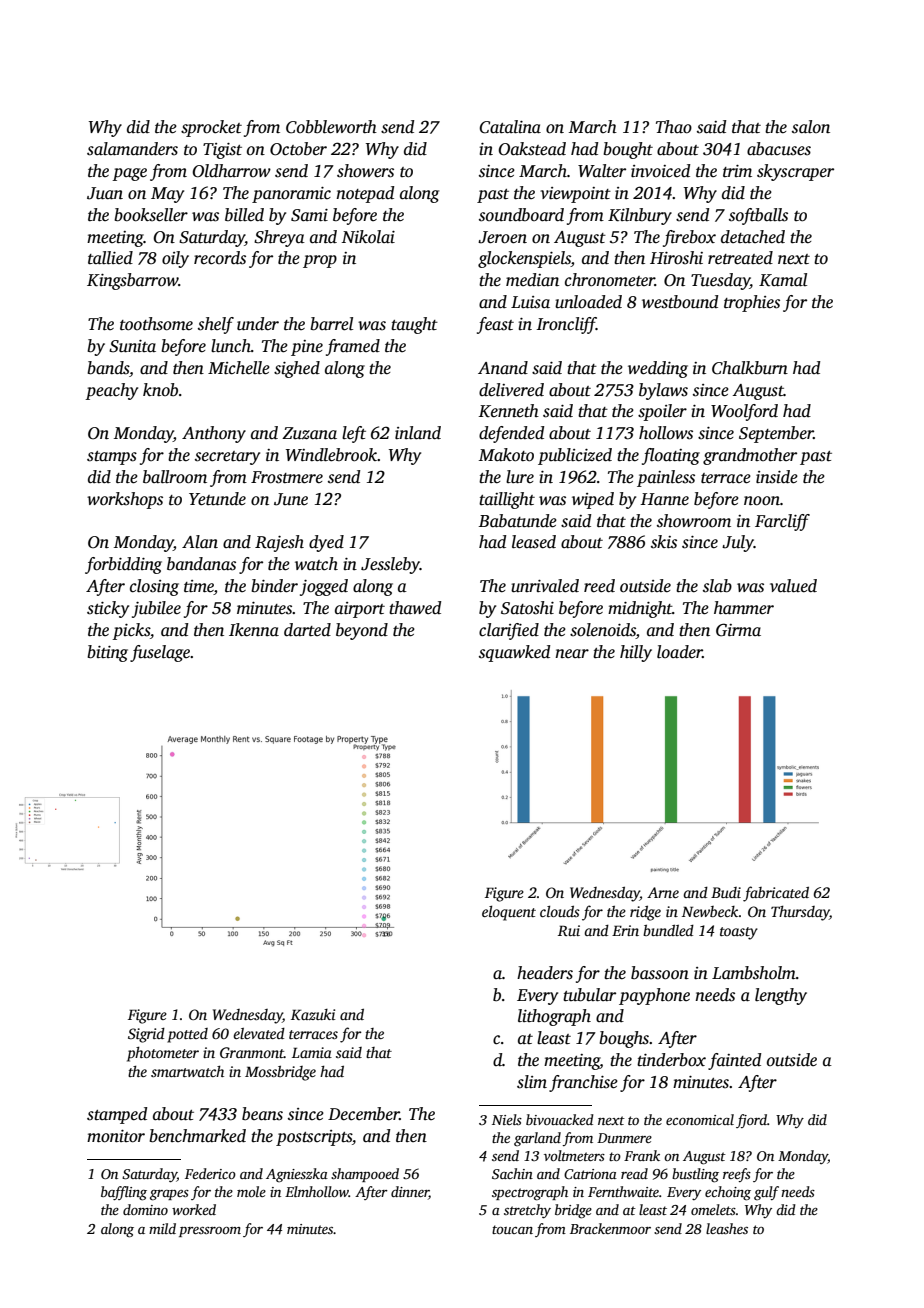 This page has width=924, height=1308. Describe the element at coordinates (331, 324) in the page. I see `barrel` at that location.
